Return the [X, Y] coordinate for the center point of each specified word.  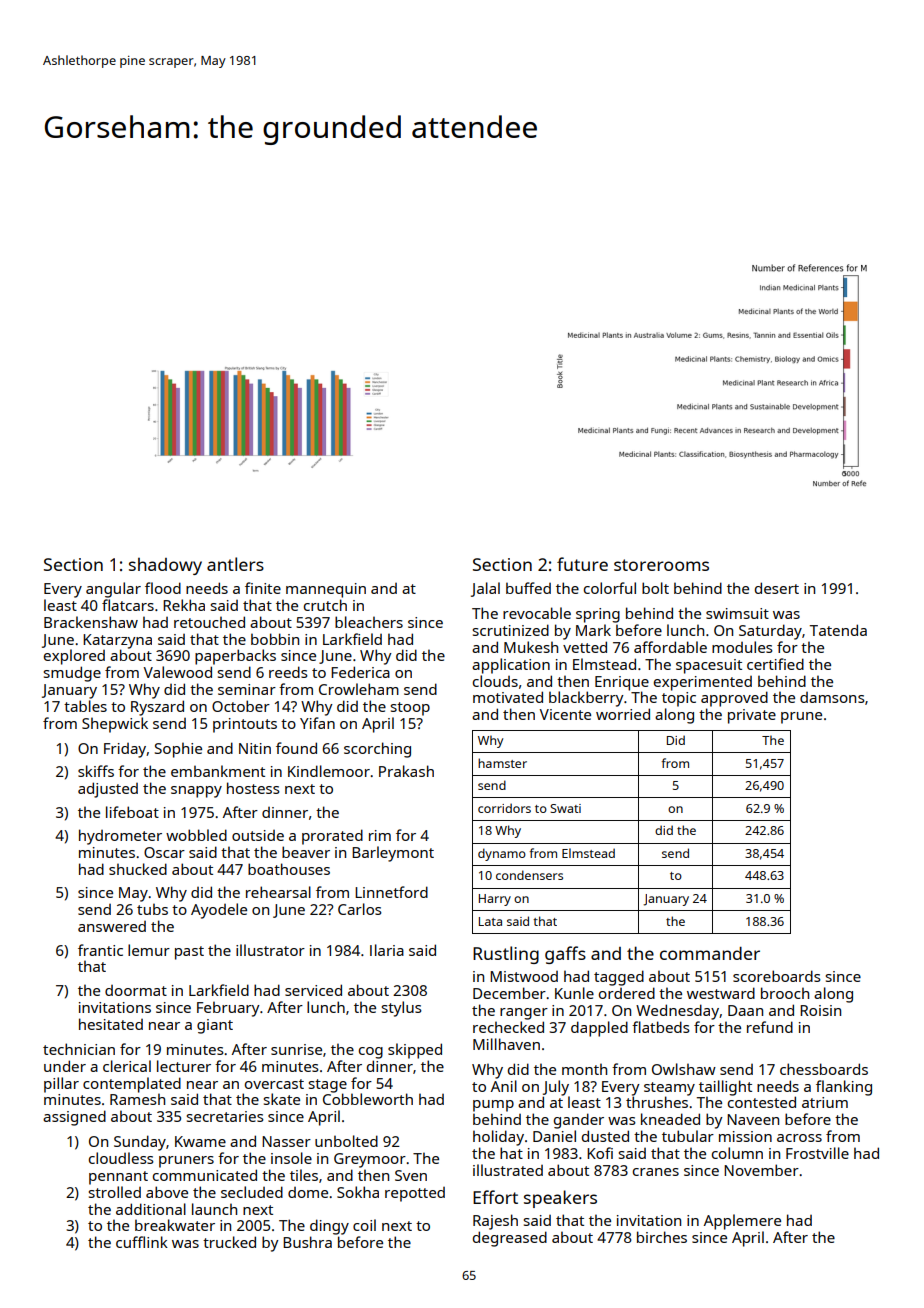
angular [113, 590]
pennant [118, 1178]
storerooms [661, 565]
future [582, 564]
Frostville [817, 1153]
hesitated [111, 1024]
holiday [498, 1138]
